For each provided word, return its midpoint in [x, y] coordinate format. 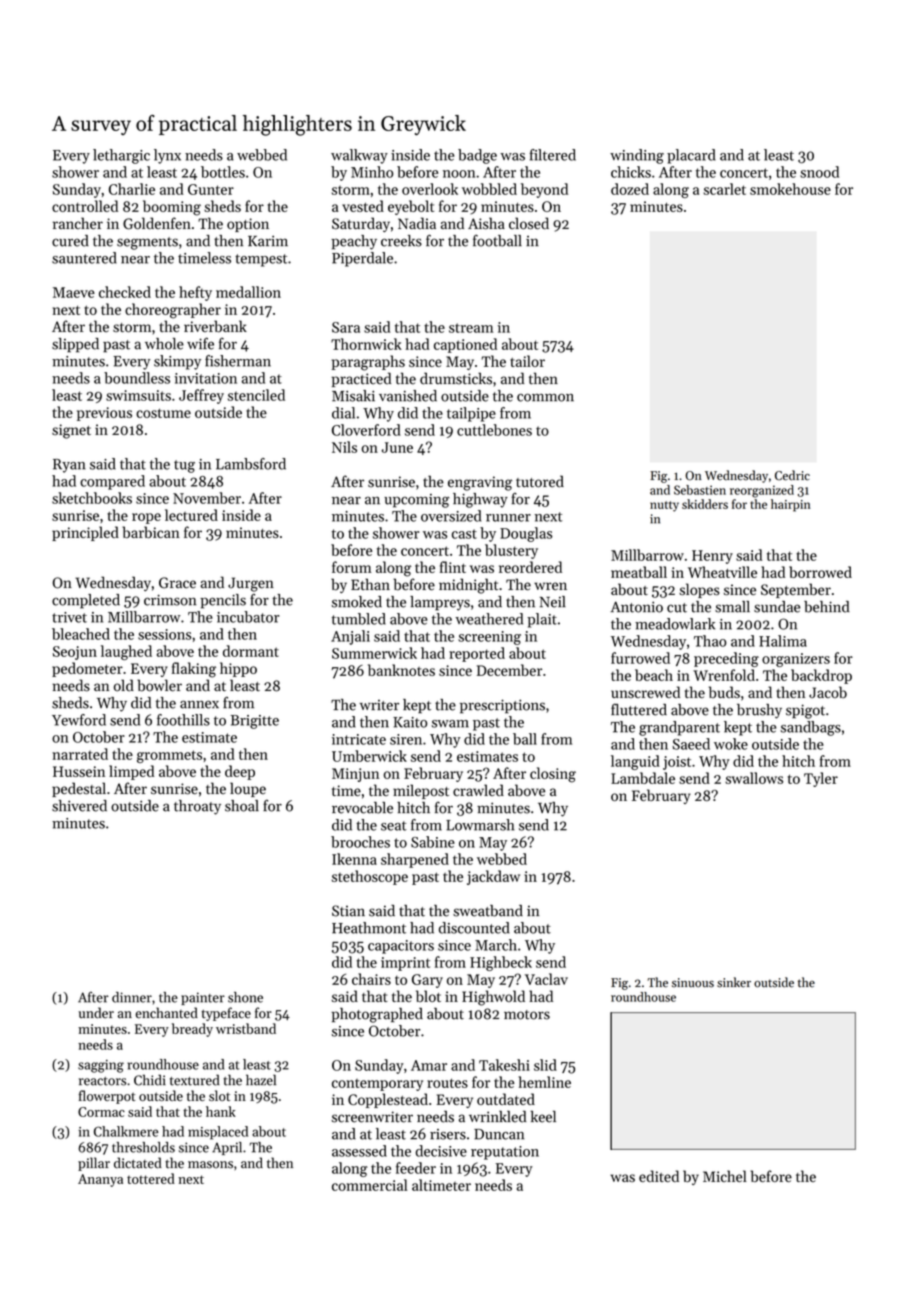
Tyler [821, 779]
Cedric [792, 475]
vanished [408, 396]
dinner [132, 997]
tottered [151, 1178]
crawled [478, 790]
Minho [372, 172]
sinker [734, 982]
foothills [183, 720]
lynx [167, 156]
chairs [371, 979]
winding [637, 156]
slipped [75, 345]
